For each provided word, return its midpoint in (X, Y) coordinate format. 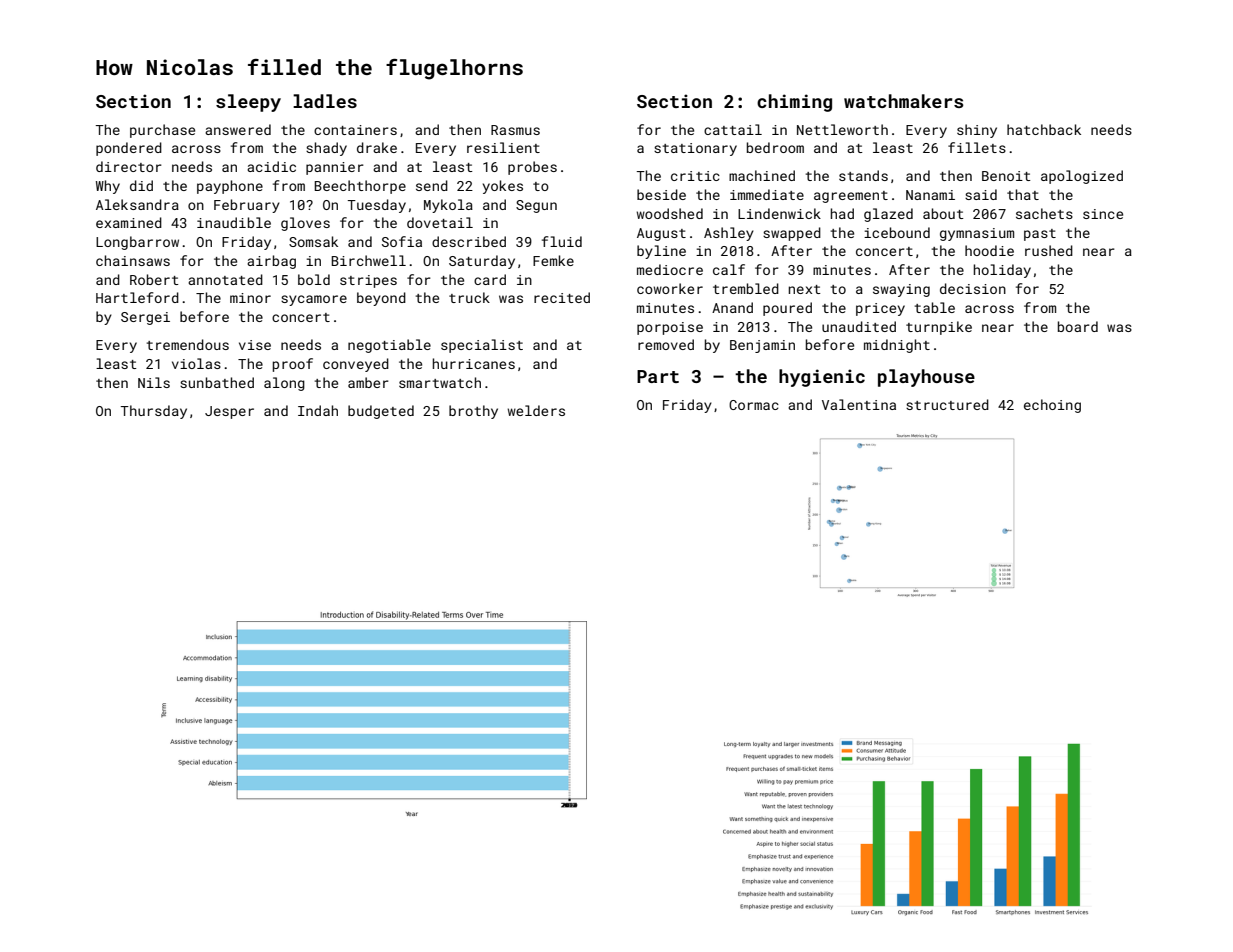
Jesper (229, 412)
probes (532, 168)
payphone (230, 187)
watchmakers (904, 101)
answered (238, 129)
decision (973, 288)
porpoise (670, 328)
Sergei (145, 318)
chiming (794, 103)
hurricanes (474, 363)
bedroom (775, 147)
